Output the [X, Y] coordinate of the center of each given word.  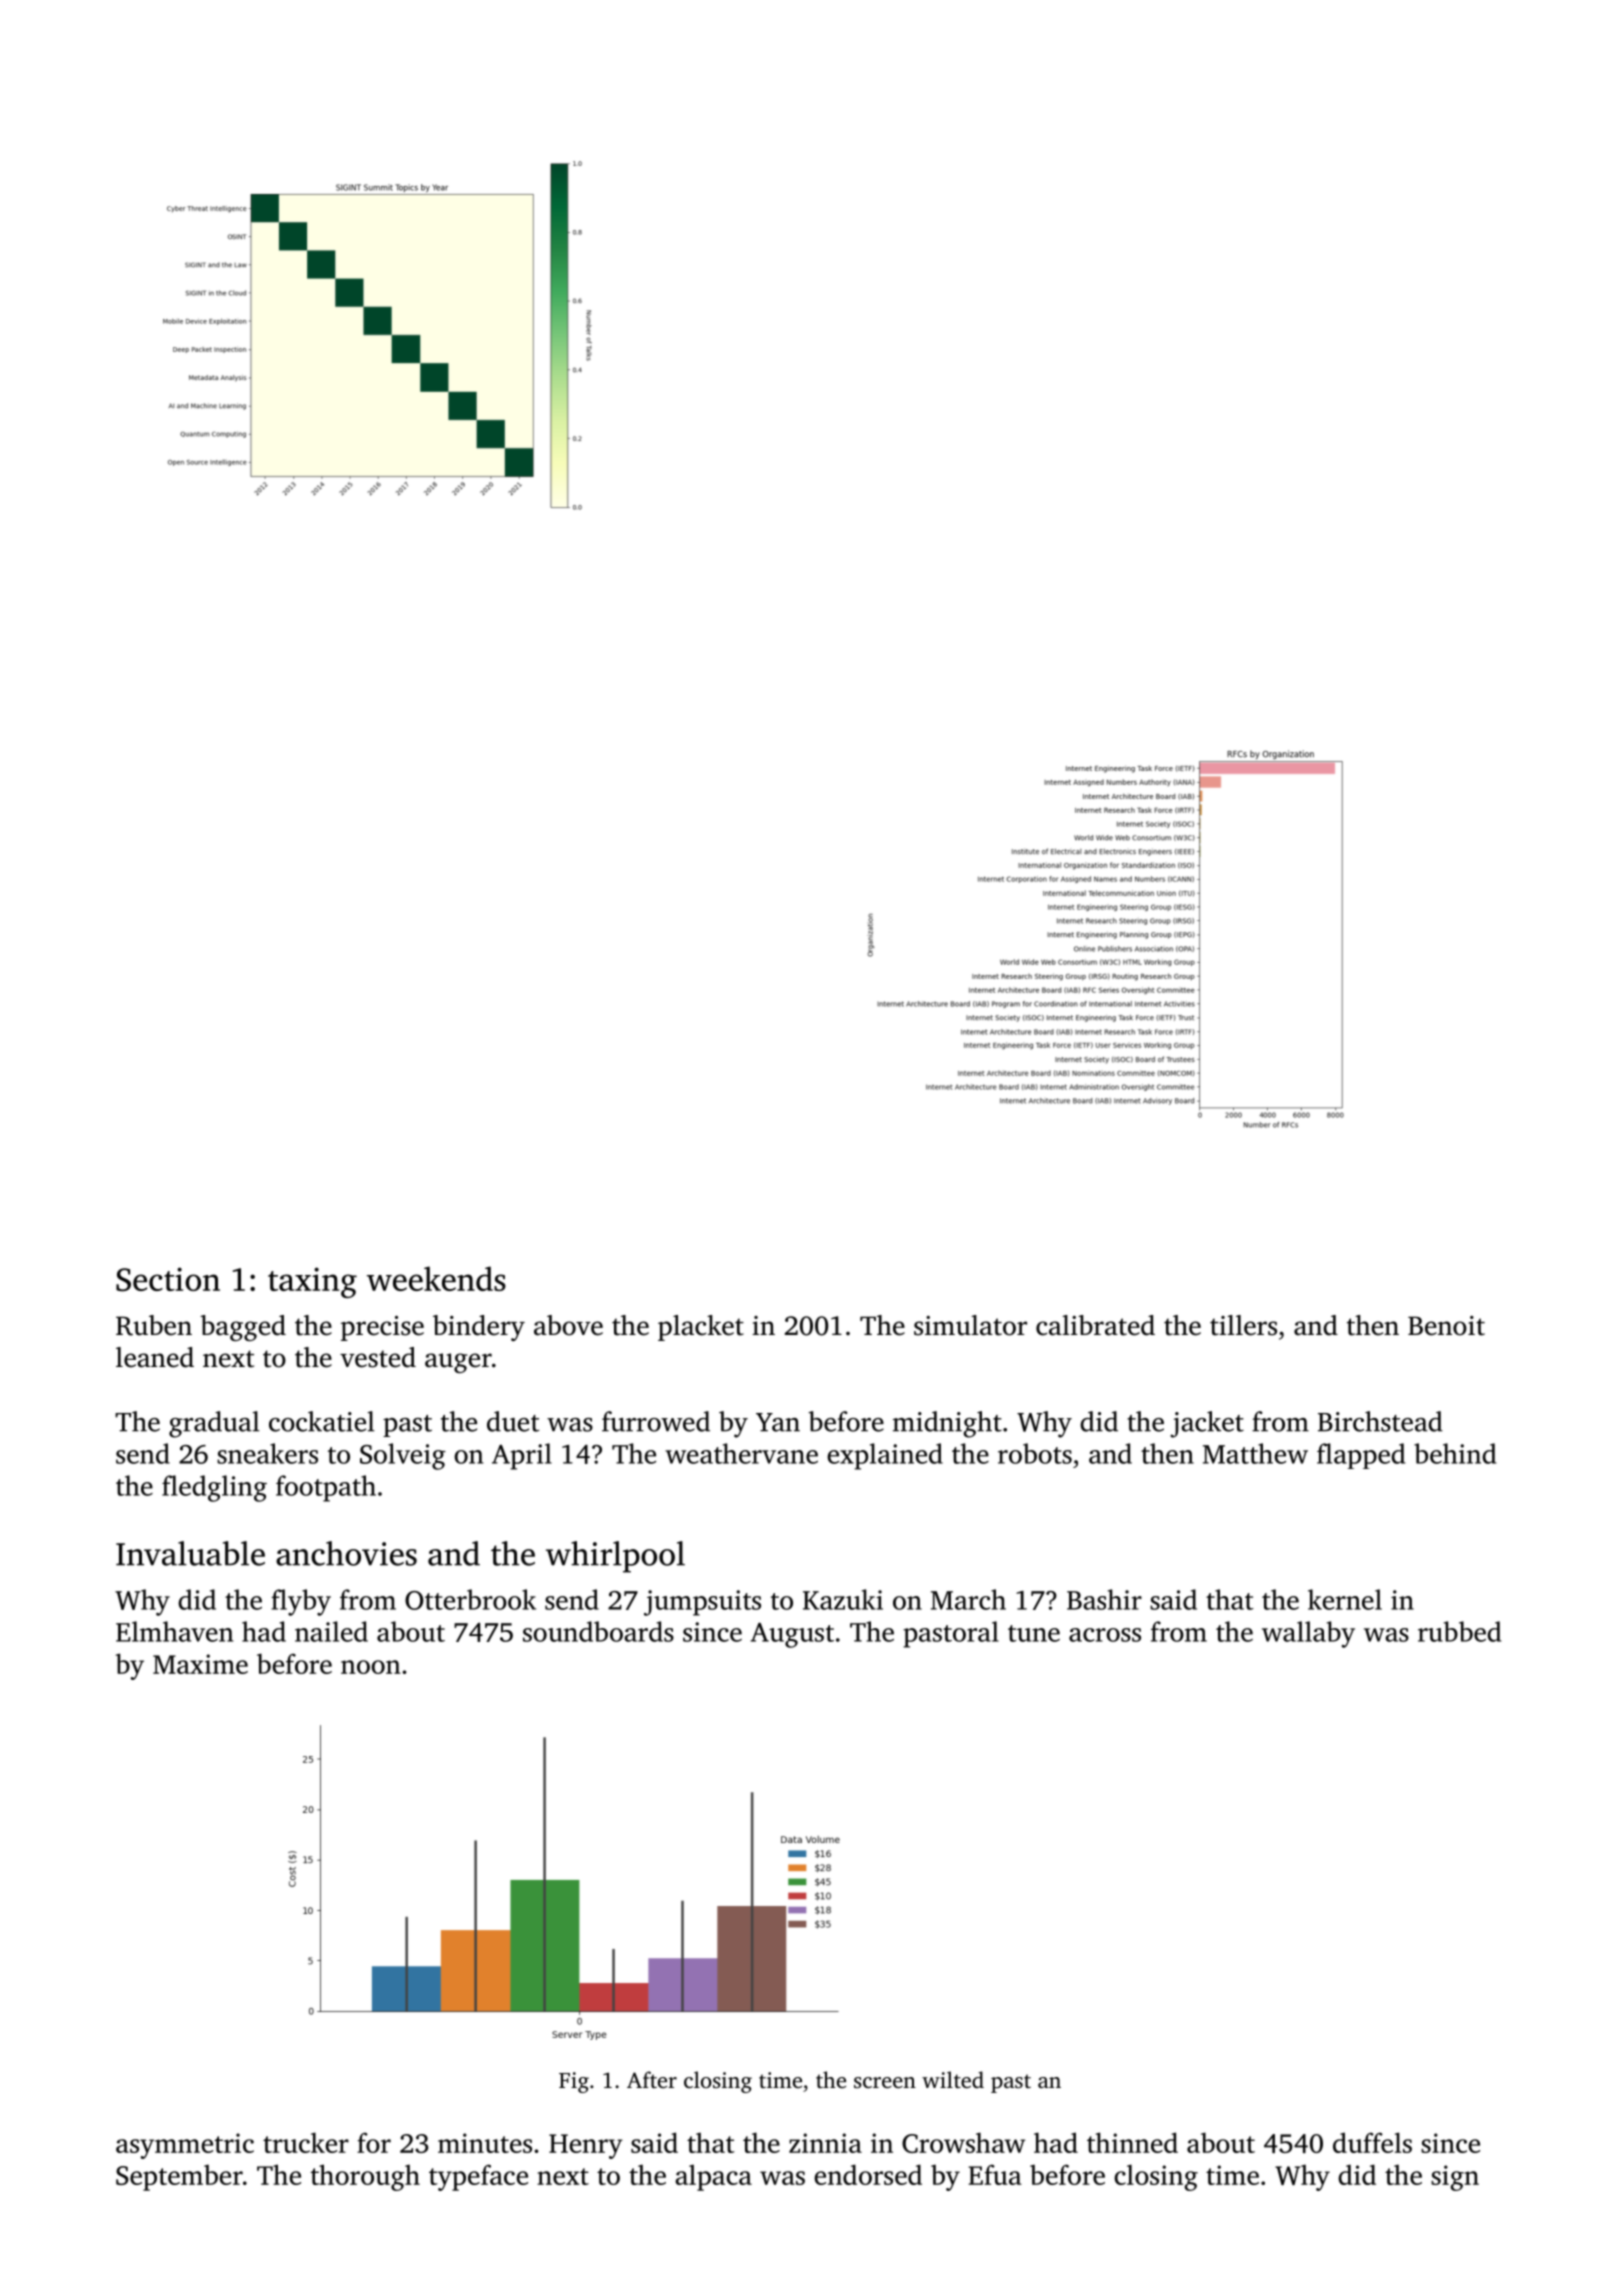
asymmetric [185, 2146]
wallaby [1308, 1634]
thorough [365, 2177]
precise [382, 1328]
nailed [331, 1631]
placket [701, 1328]
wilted [953, 2079]
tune [1034, 1633]
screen [885, 2082]
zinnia [825, 2143]
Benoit [1446, 1326]
